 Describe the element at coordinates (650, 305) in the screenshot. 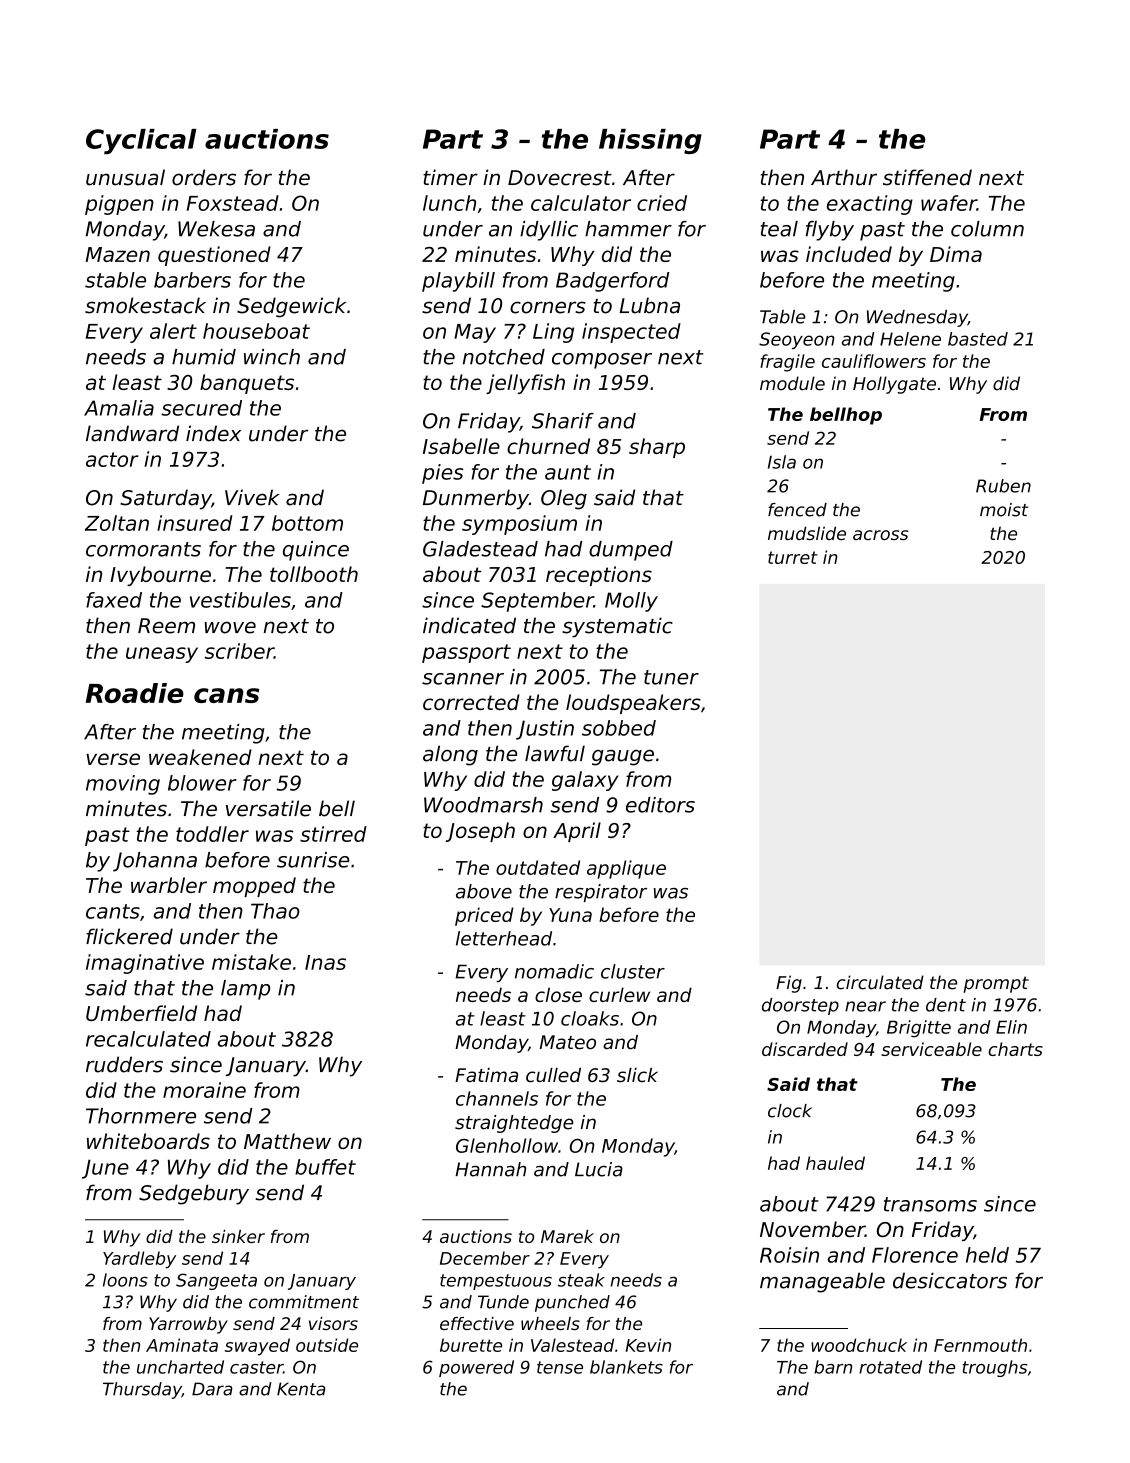

I see `Lubna` at that location.
